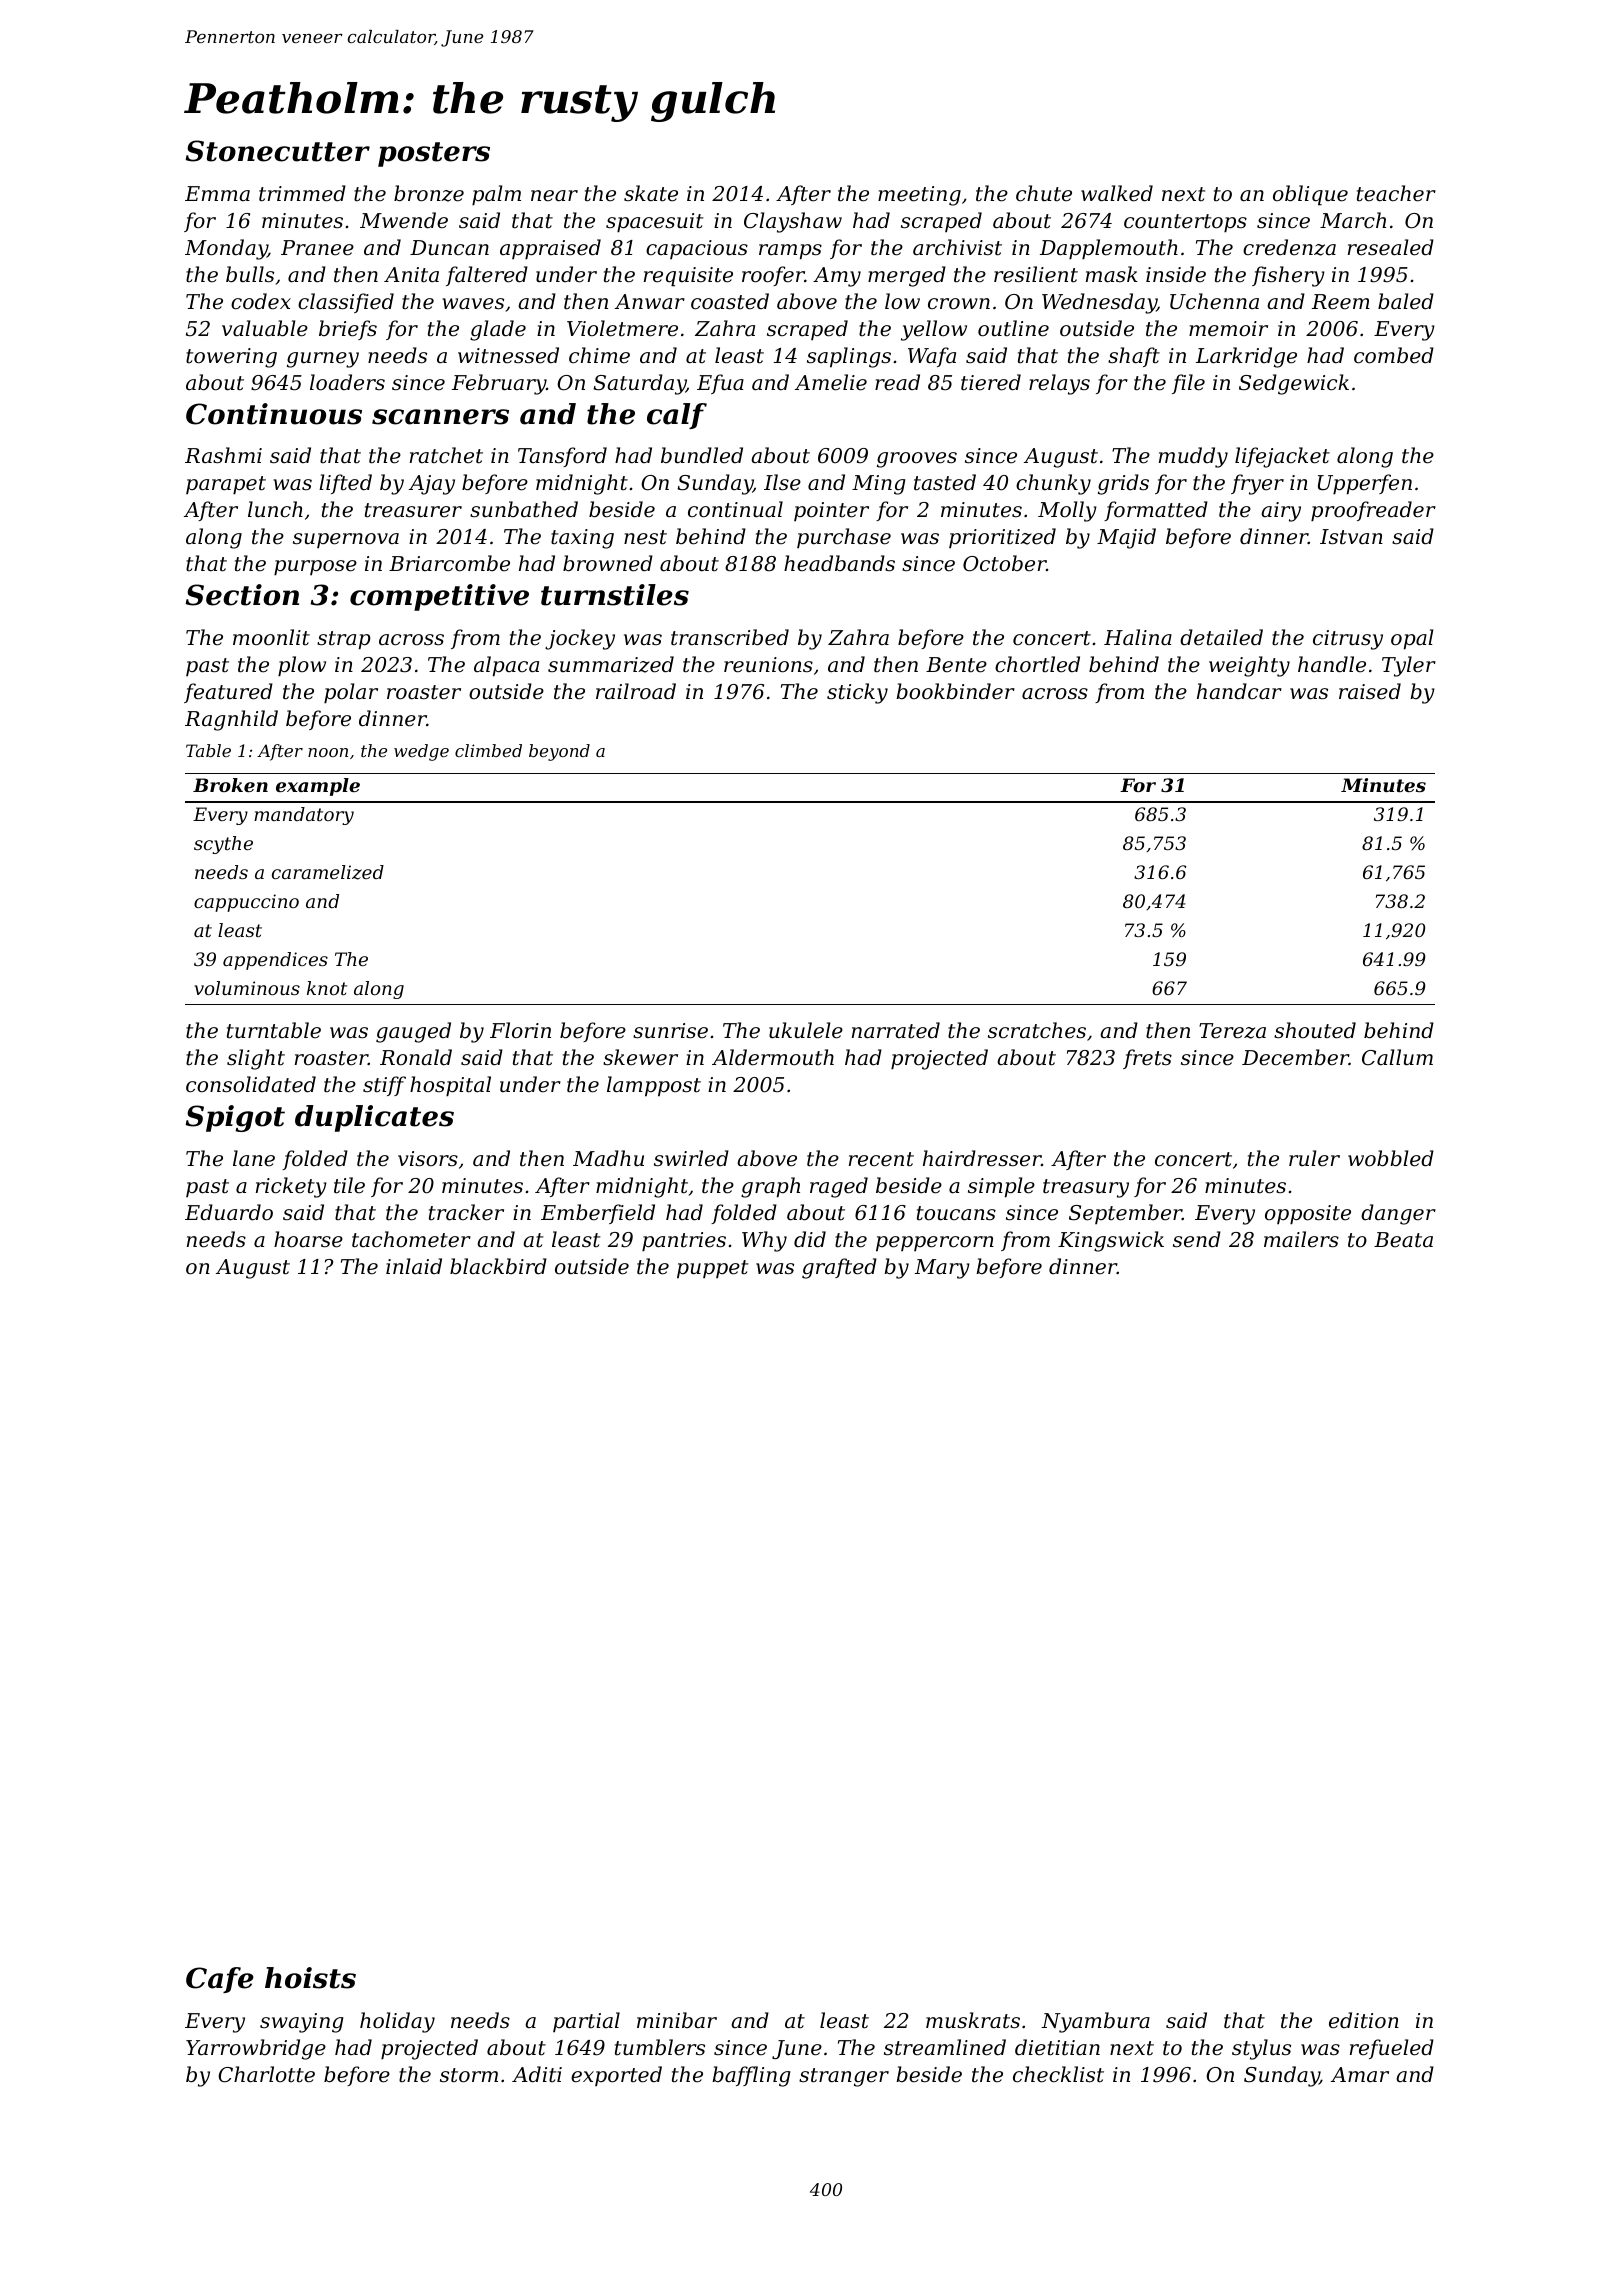 This image has width=1620, height=2292. What do you see at coordinates (1261, 2049) in the image?
I see `stylus` at bounding box center [1261, 2049].
